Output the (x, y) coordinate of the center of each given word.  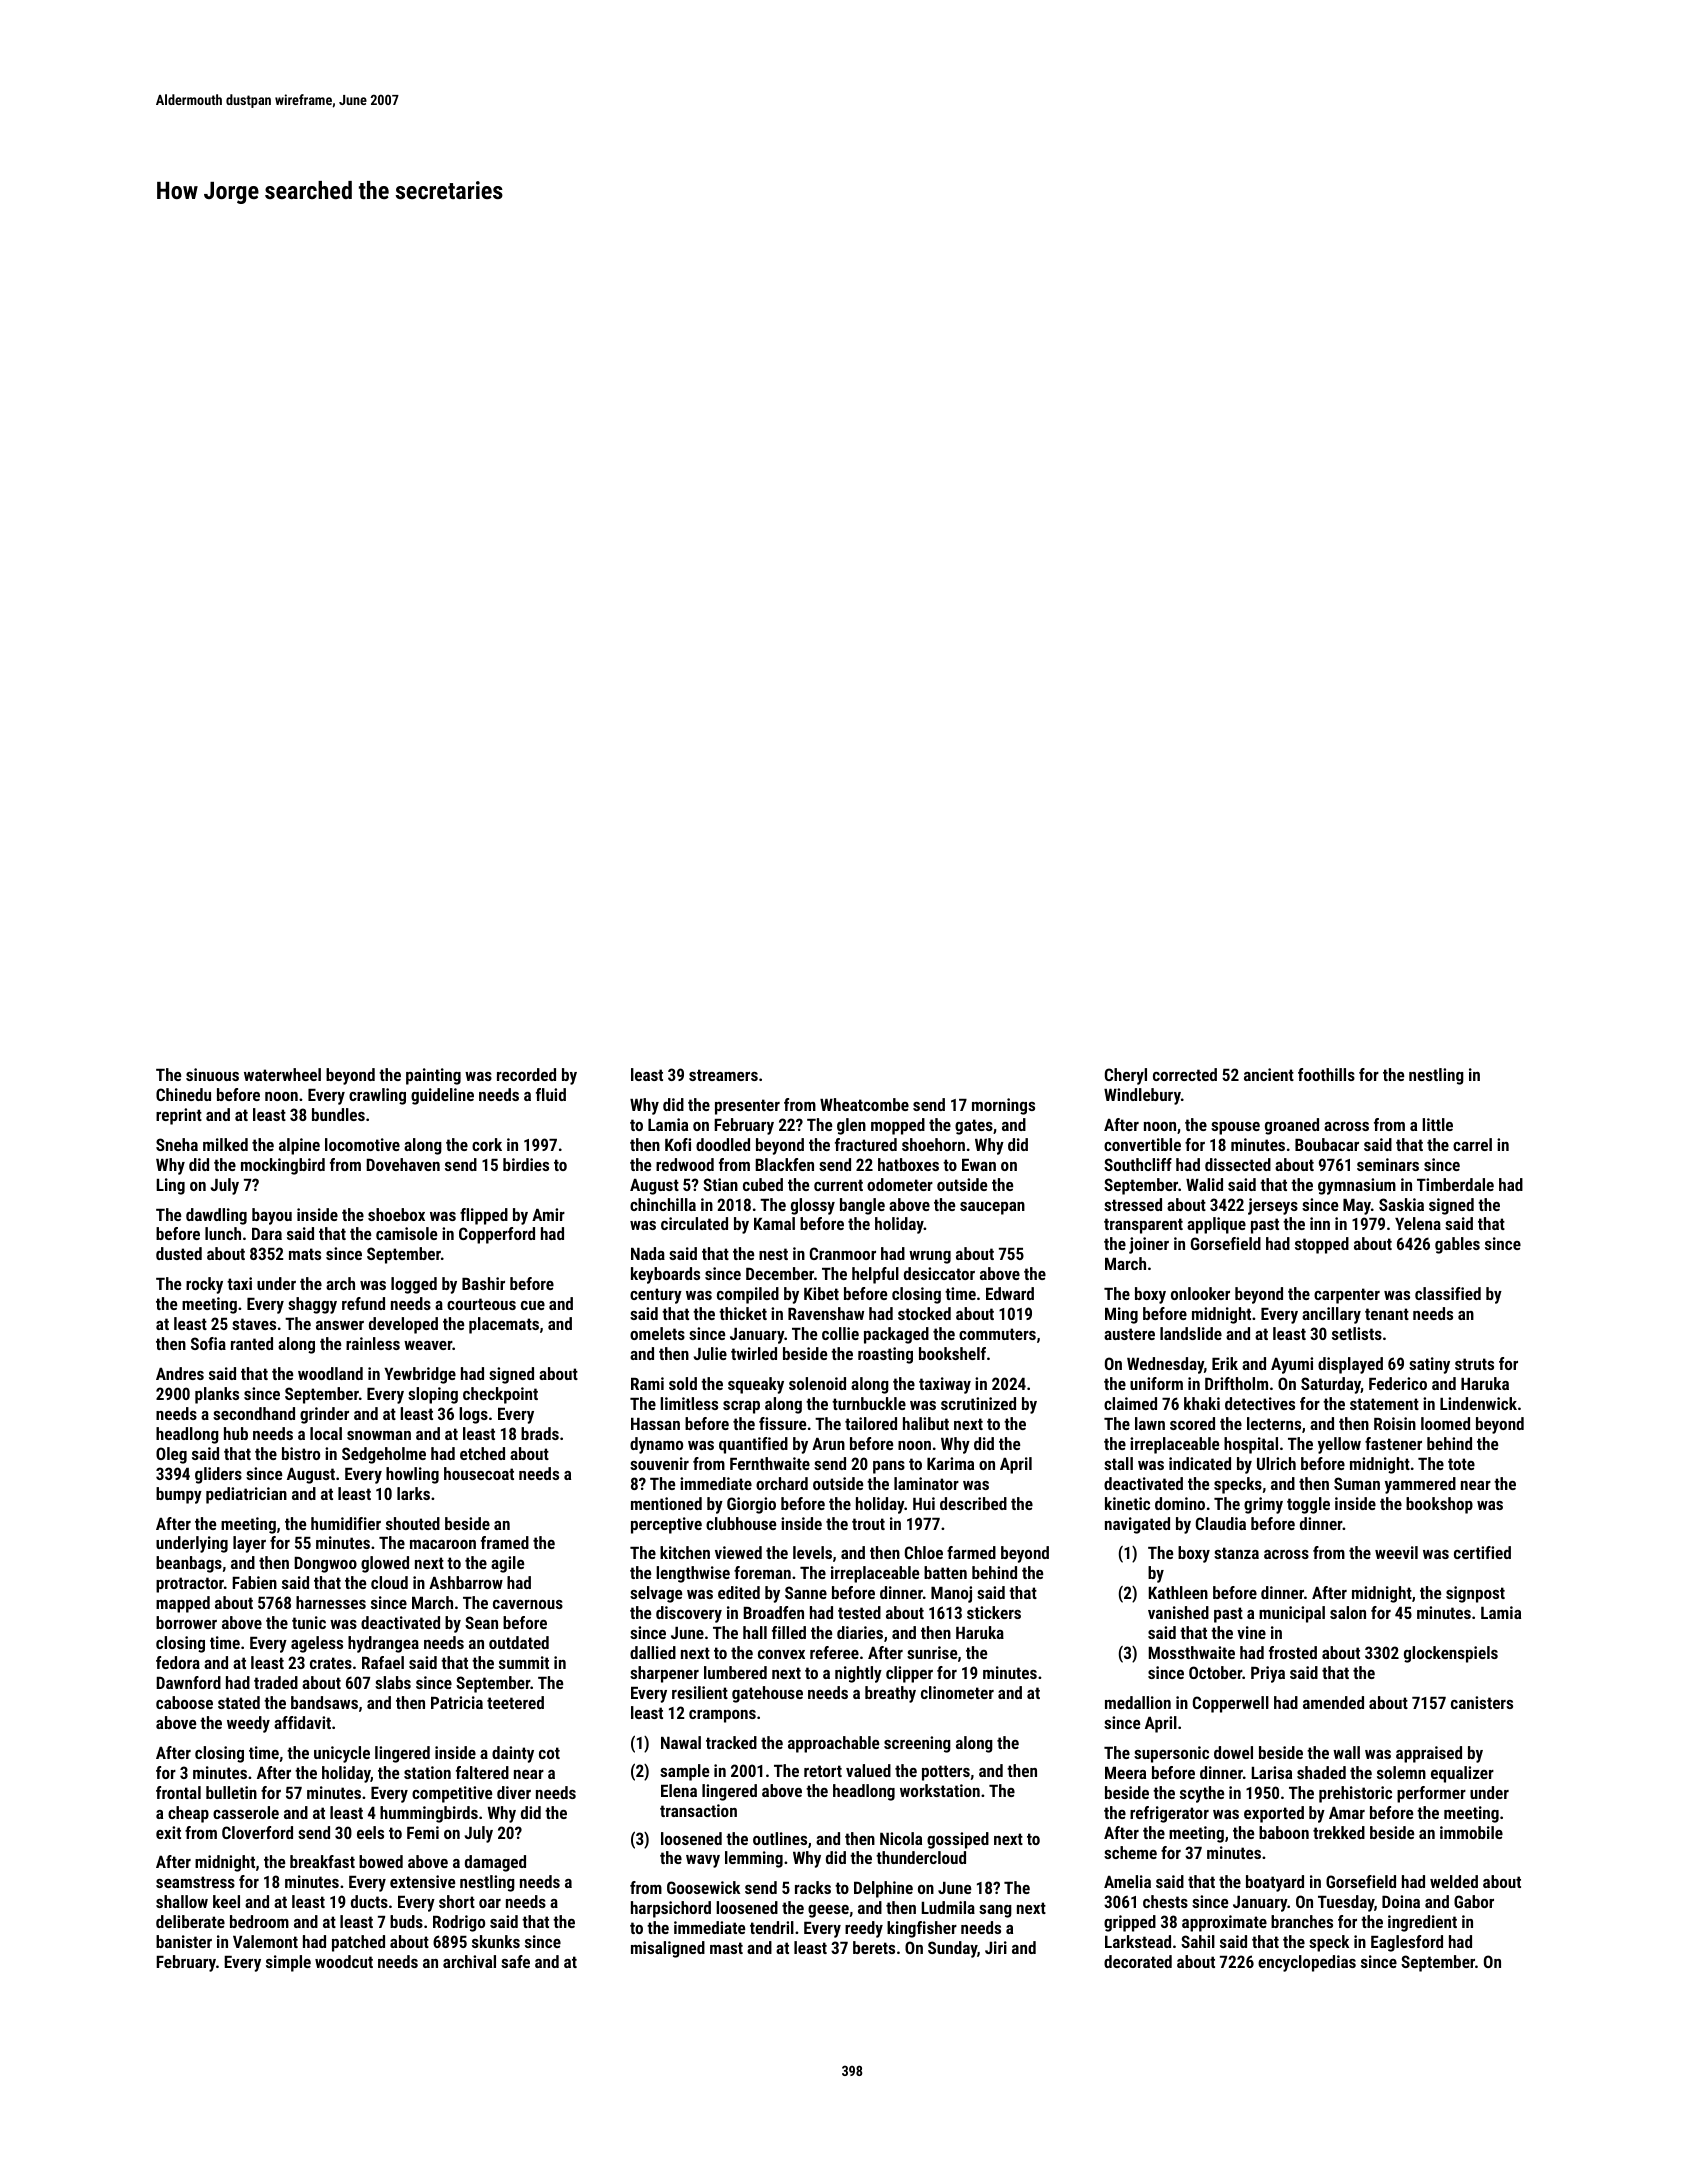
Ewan (979, 1165)
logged (414, 1285)
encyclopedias (1307, 1963)
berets (874, 1947)
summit (524, 1662)
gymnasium (1357, 1186)
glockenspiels (1451, 1654)
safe (515, 1961)
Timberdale (1455, 1184)
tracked (731, 1742)
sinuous (212, 1074)
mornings (1003, 1106)
